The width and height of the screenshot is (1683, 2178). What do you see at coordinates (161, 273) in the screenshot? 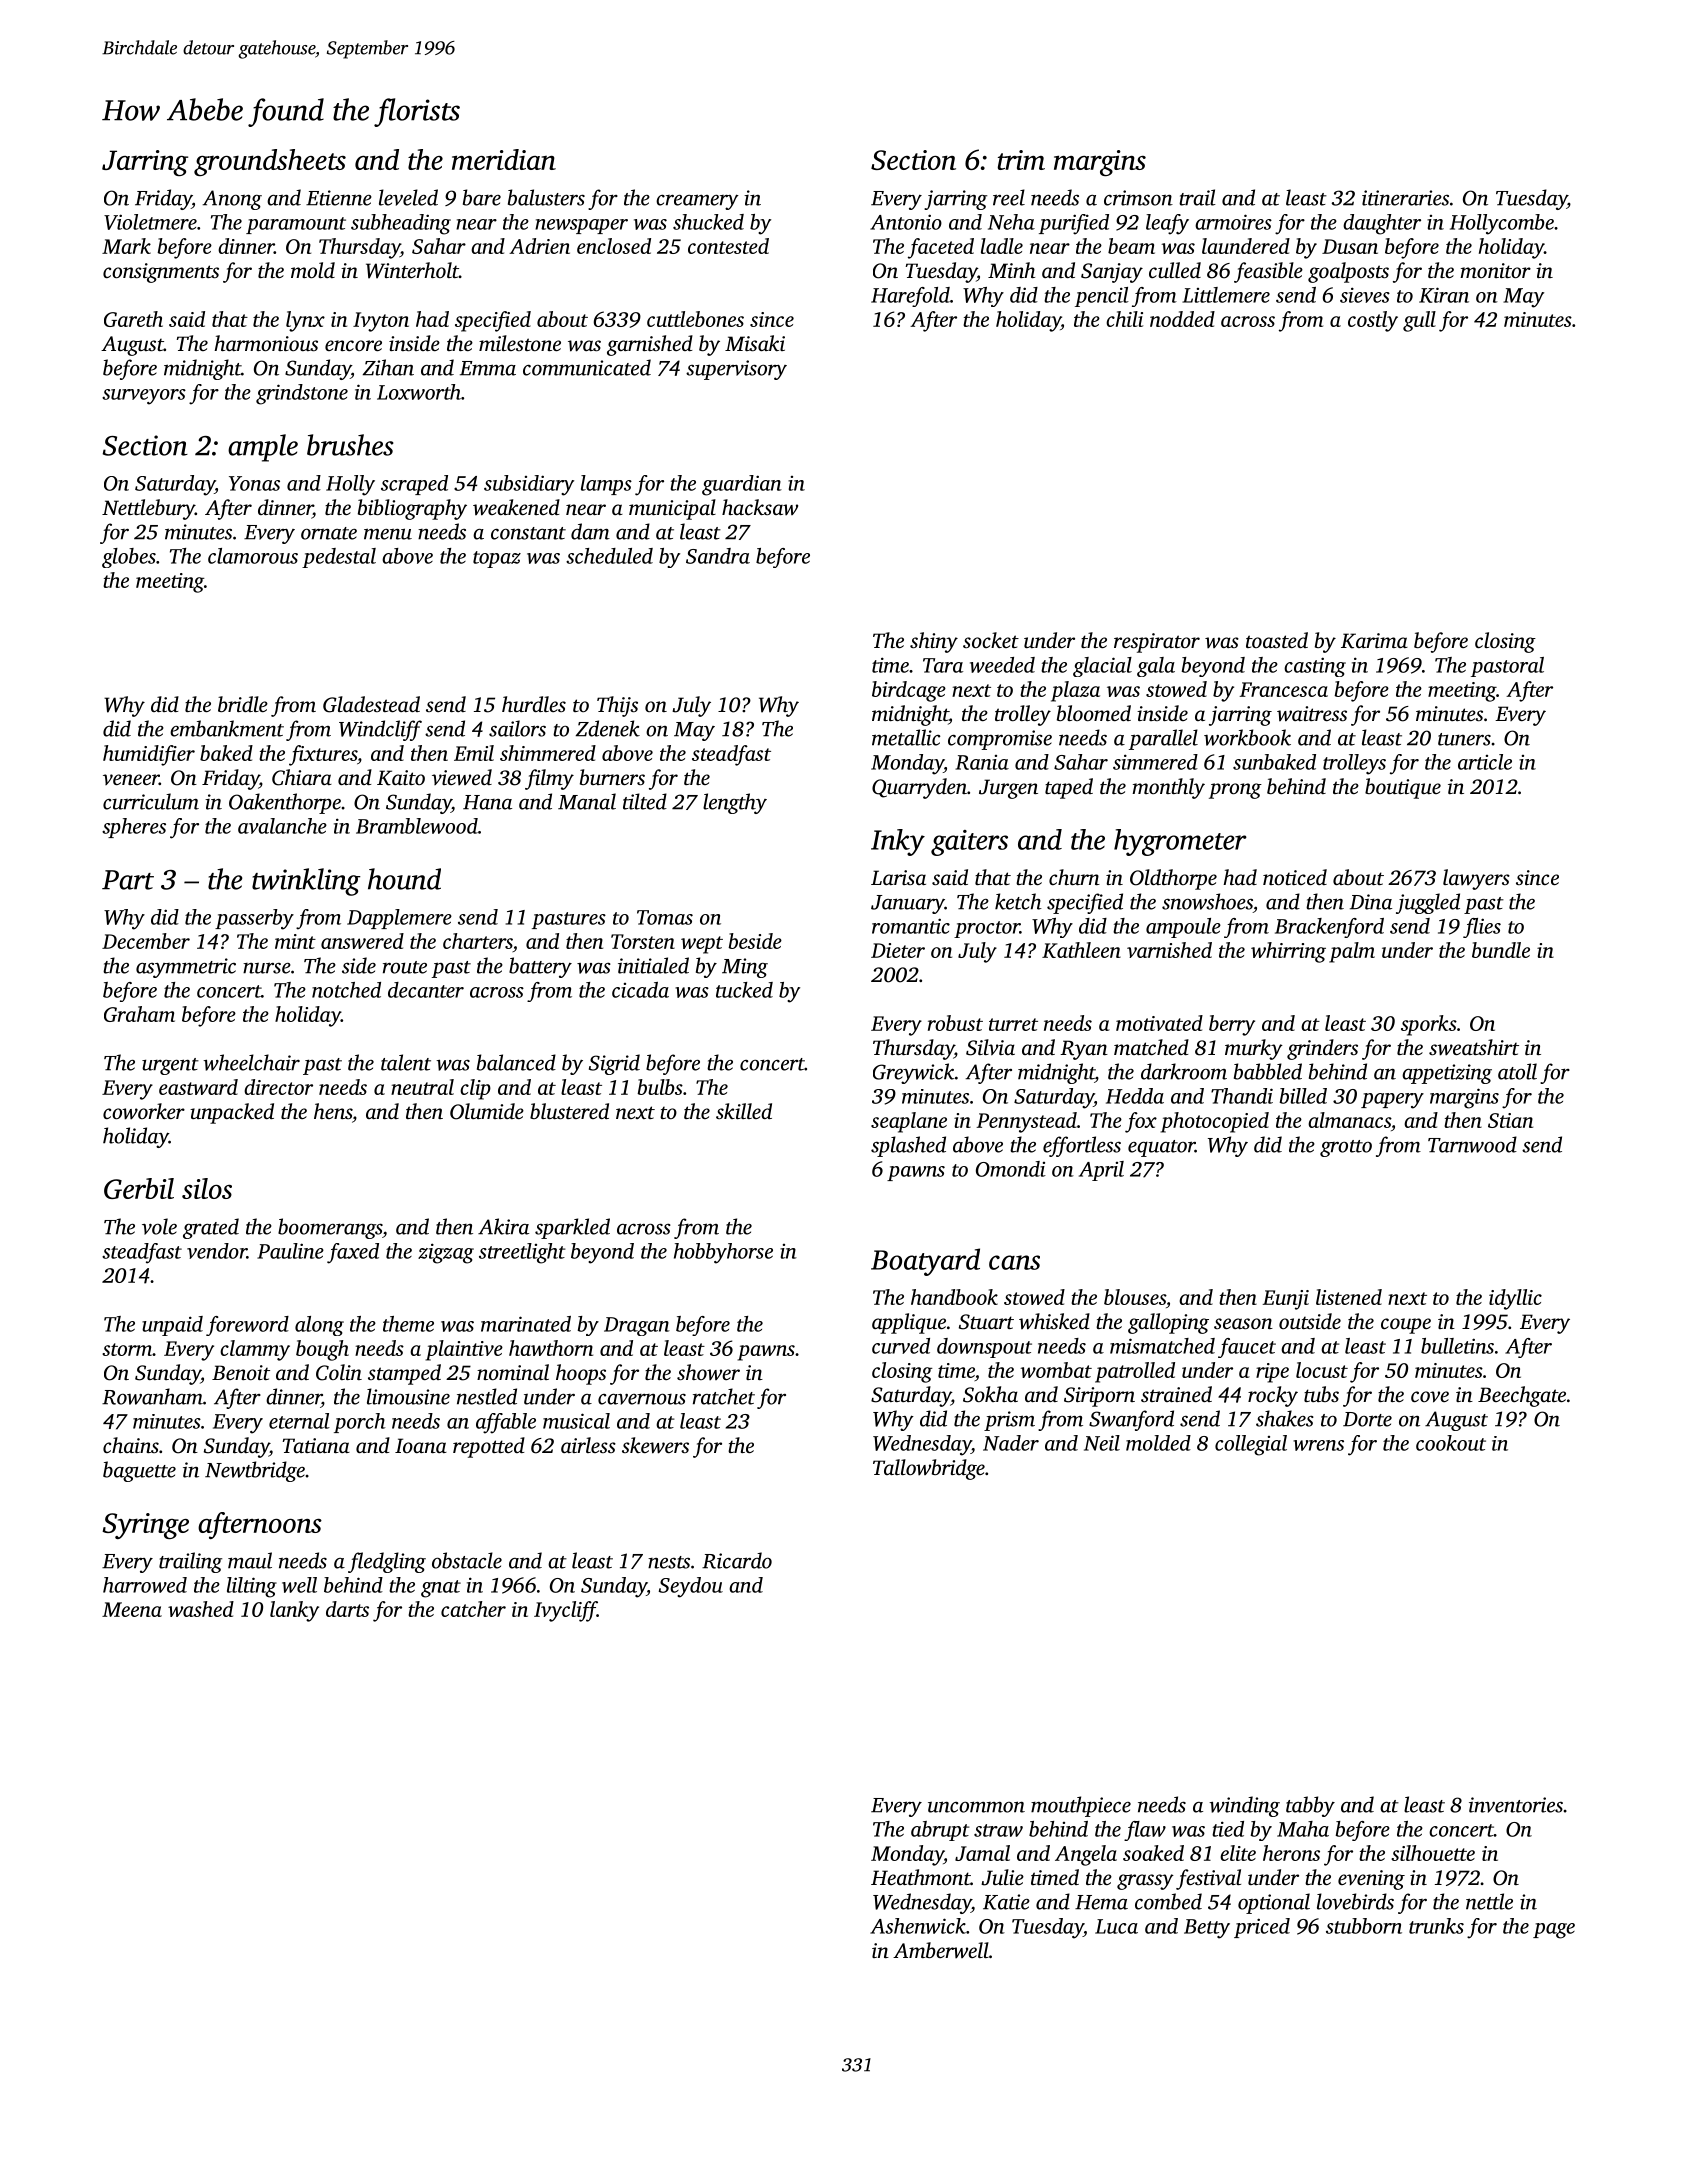
I see `consignments` at bounding box center [161, 273].
